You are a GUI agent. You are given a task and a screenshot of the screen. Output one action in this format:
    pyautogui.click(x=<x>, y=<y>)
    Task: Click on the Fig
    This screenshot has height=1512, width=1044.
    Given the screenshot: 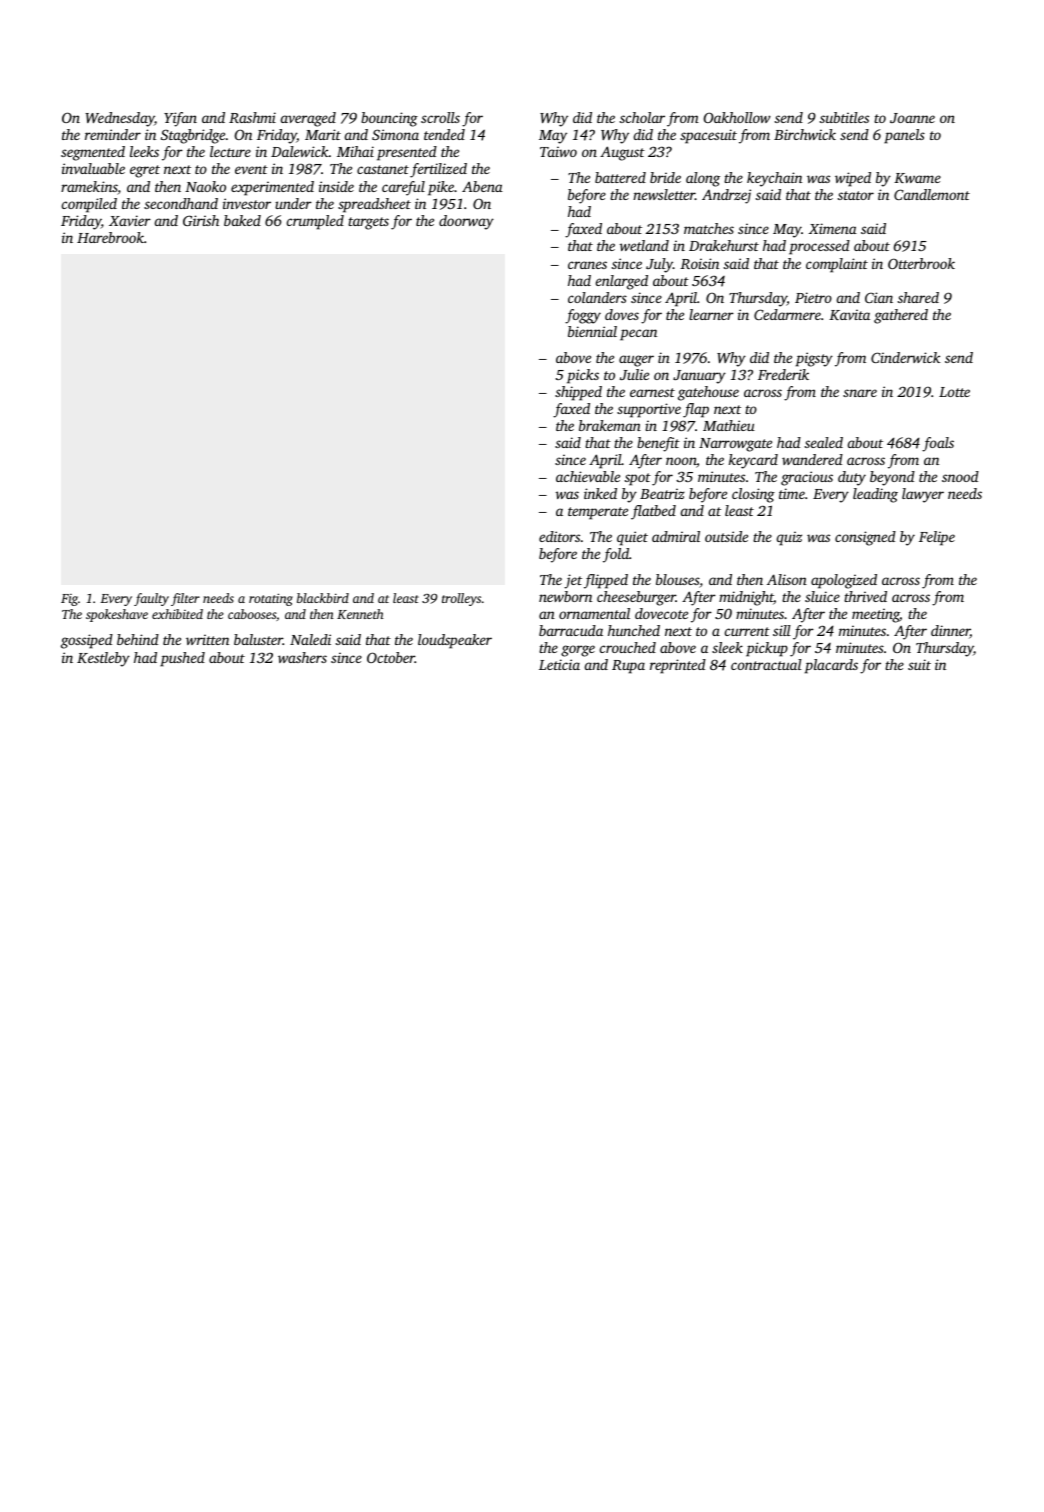 What is the action you would take?
    pyautogui.click(x=69, y=600)
